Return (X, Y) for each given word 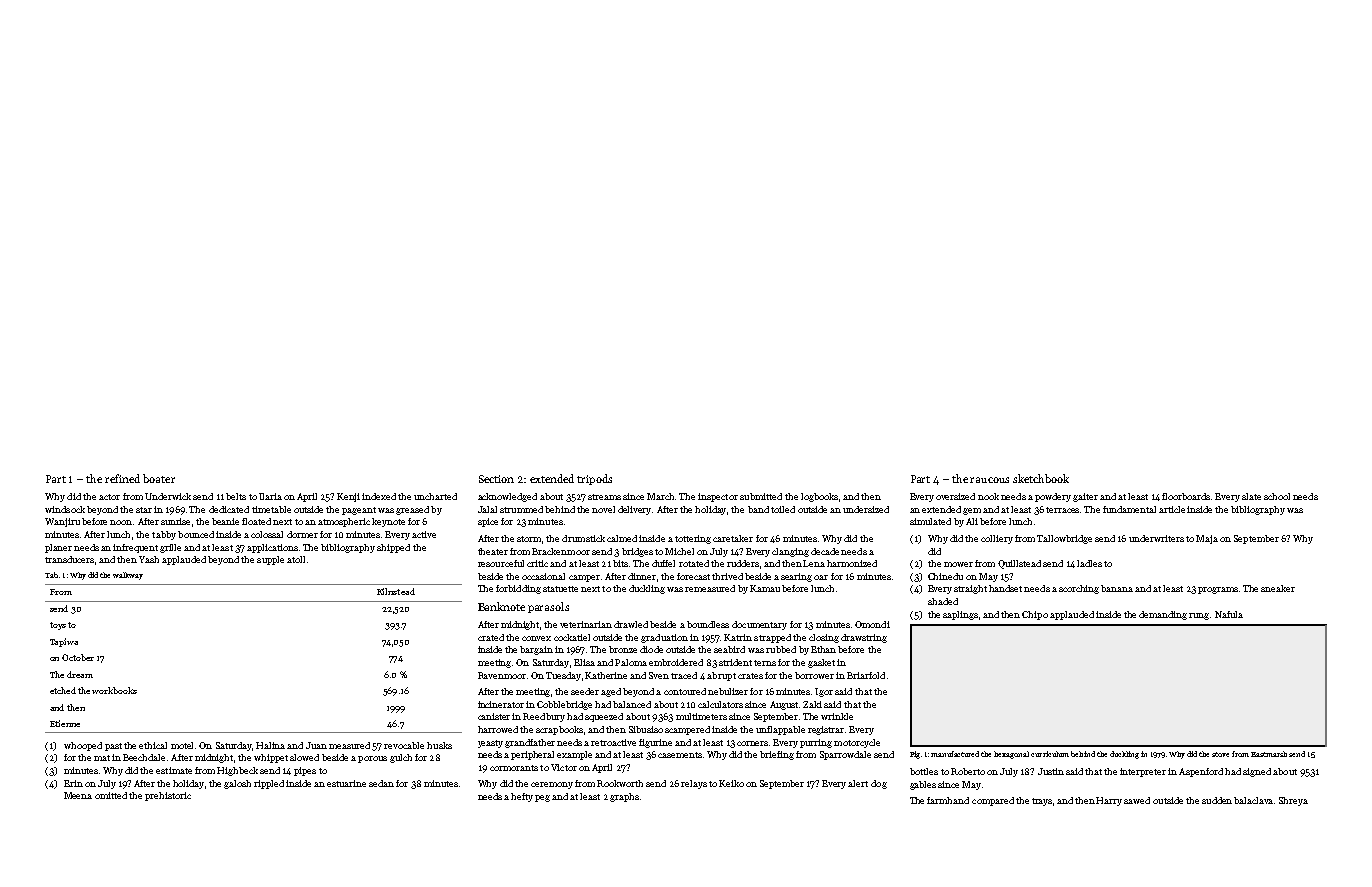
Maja (1207, 539)
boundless (708, 624)
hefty (522, 797)
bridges (637, 552)
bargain (536, 650)
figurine (655, 743)
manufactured (955, 754)
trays (1042, 802)
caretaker (733, 538)
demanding (1163, 615)
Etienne (65, 723)
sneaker (1278, 588)
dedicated (229, 509)
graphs (624, 797)
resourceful (501, 563)
